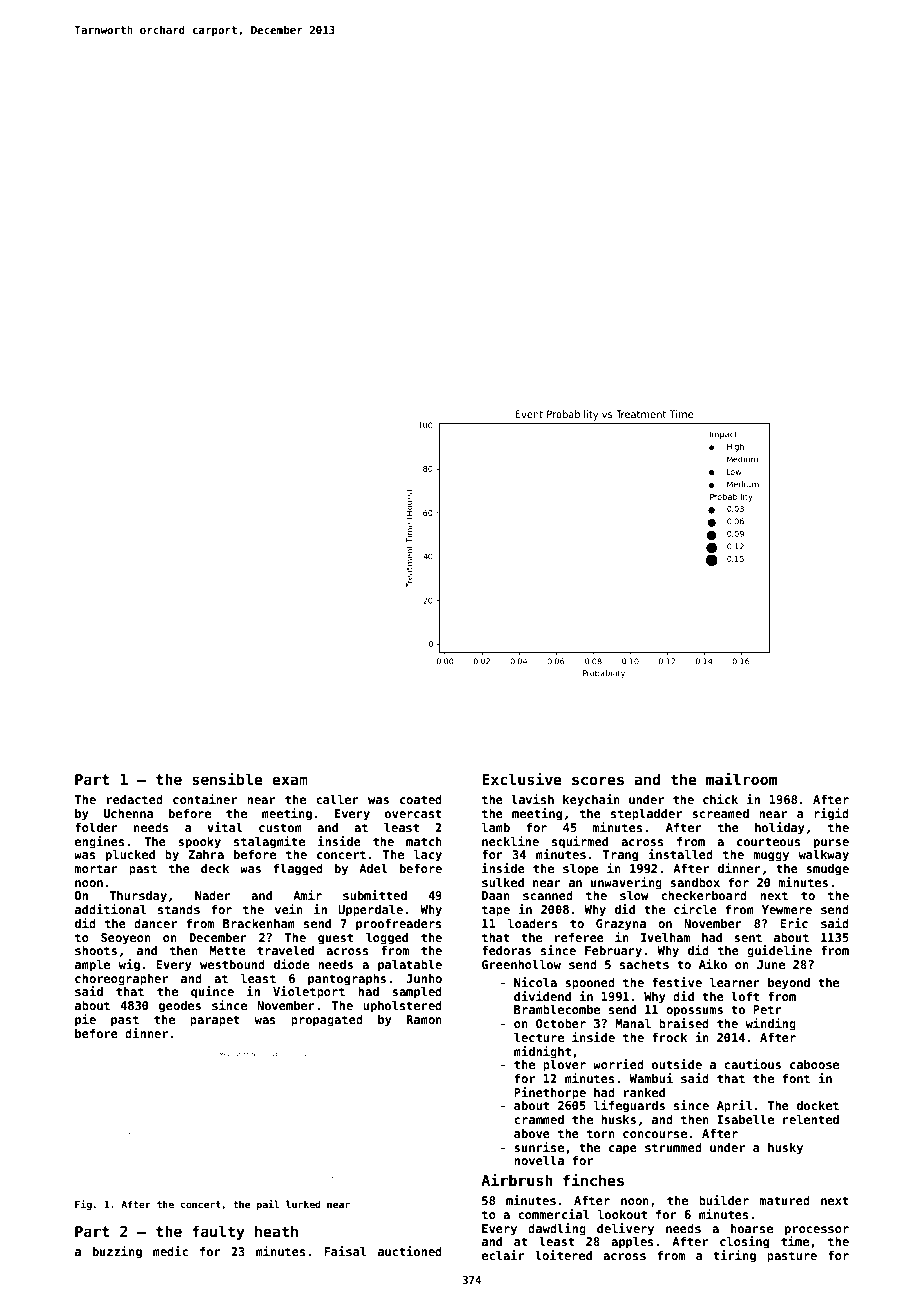 Image resolution: width=924 pixels, height=1308 pixels. What do you see at coordinates (564, 1065) in the screenshot?
I see `plover` at bounding box center [564, 1065].
